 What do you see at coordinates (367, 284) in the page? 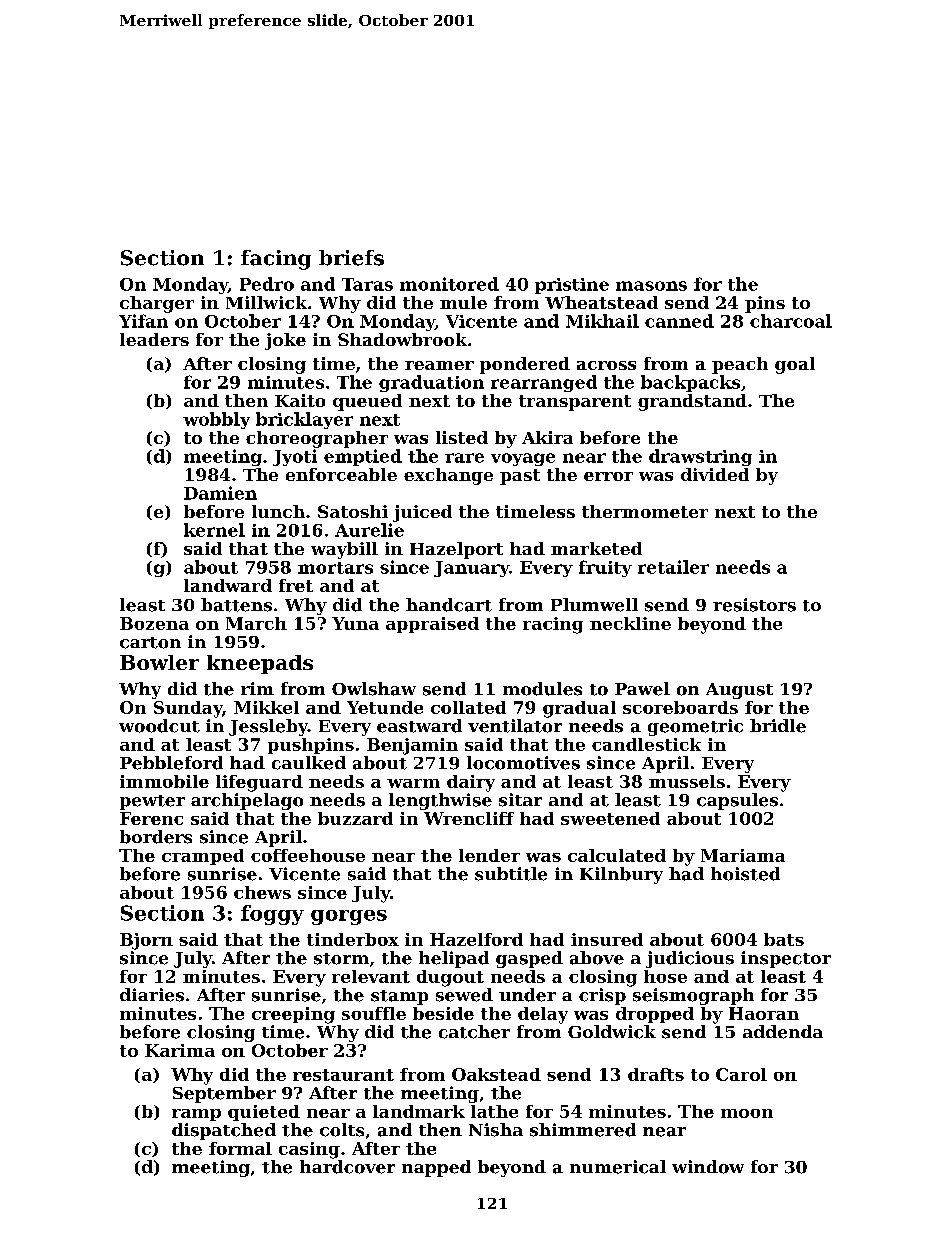
I see `Taras` at bounding box center [367, 284].
